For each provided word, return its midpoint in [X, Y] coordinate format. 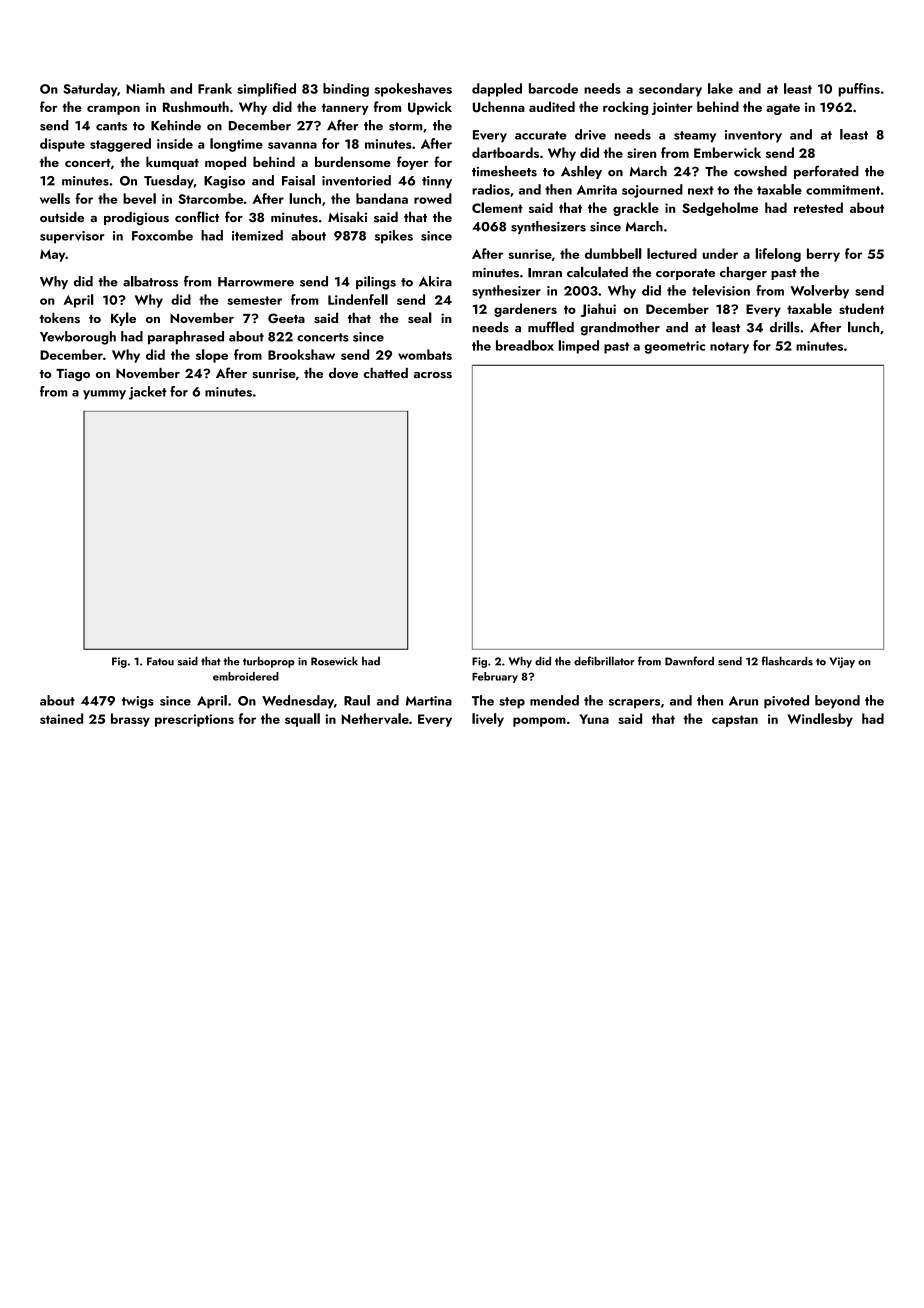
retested [818, 207]
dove [343, 373]
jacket [148, 393]
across [433, 375]
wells [55, 198]
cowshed [760, 171]
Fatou [160, 661]
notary [729, 348]
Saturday [90, 90]
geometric [674, 347]
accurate [541, 135]
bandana [382, 198]
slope [212, 356]
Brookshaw [301, 354]
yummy [104, 395]
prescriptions [194, 720]
